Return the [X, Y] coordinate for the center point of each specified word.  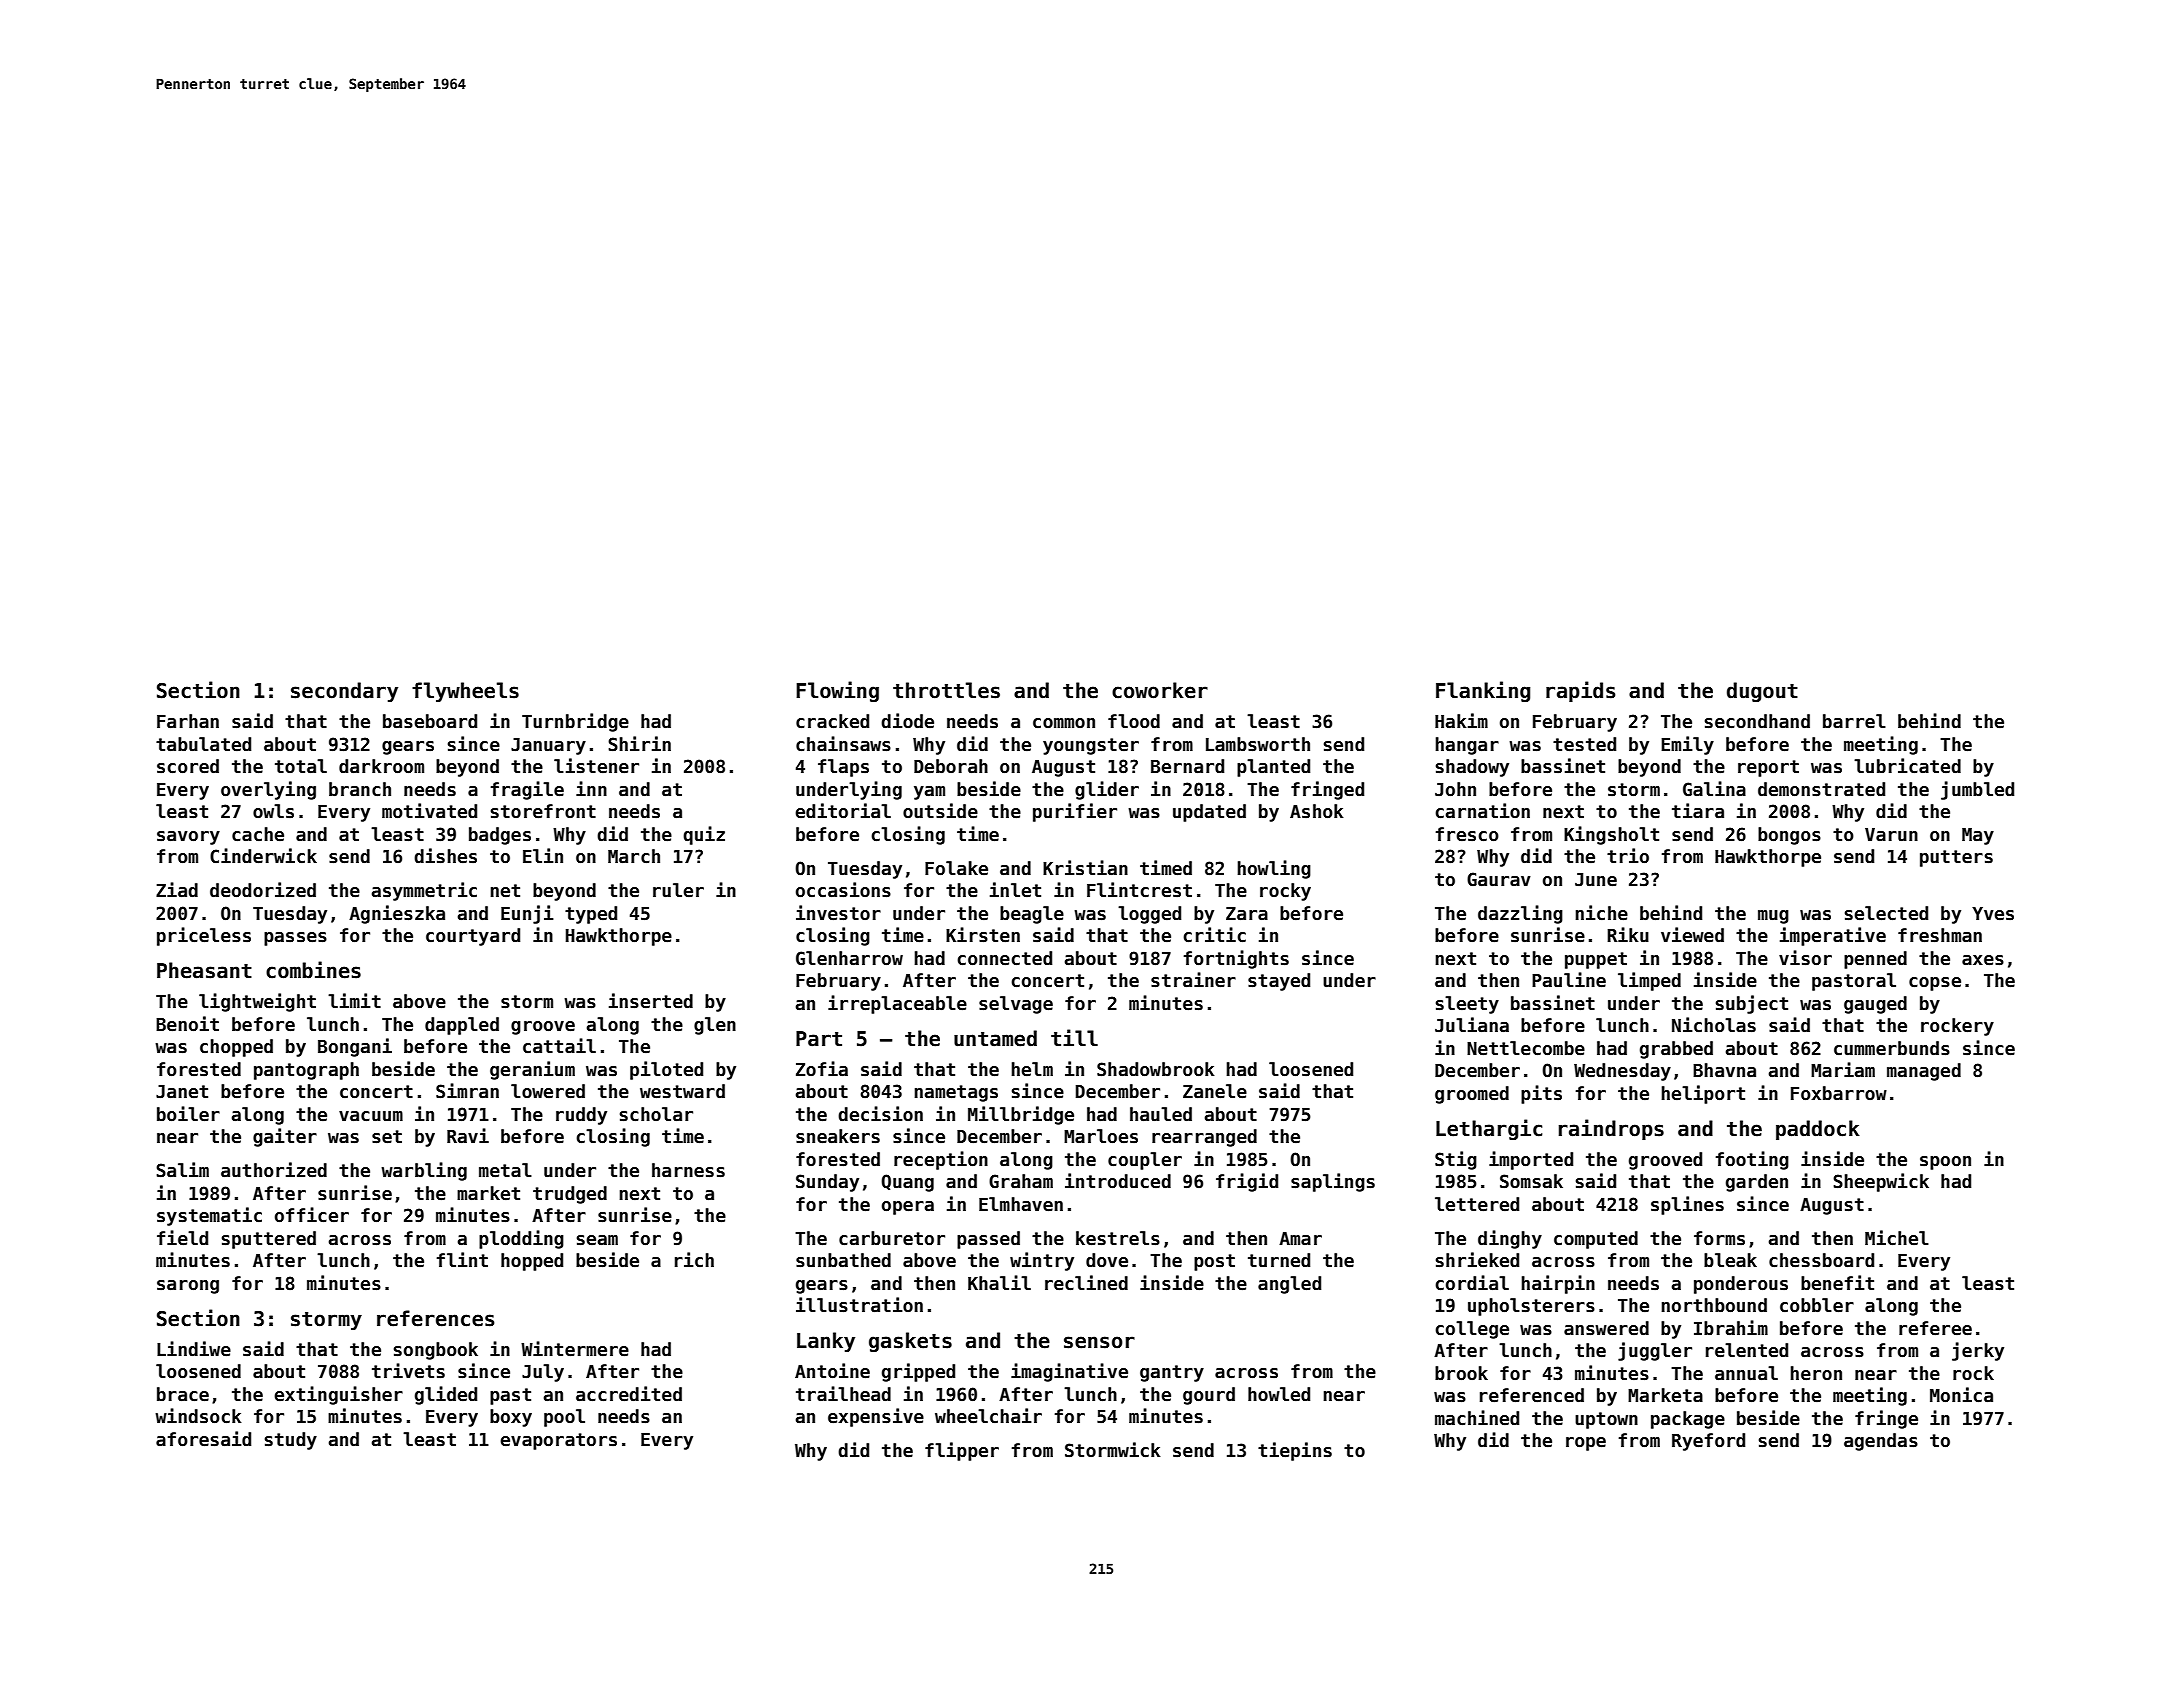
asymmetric [424, 891]
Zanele [1215, 1091]
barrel [1854, 721]
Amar [1300, 1239]
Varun [1891, 835]
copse [1935, 984]
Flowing [837, 691]
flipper [962, 1451]
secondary [344, 692]
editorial [843, 811]
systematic [209, 1216]
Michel [1897, 1238]
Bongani [355, 1047]
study [291, 1441]
